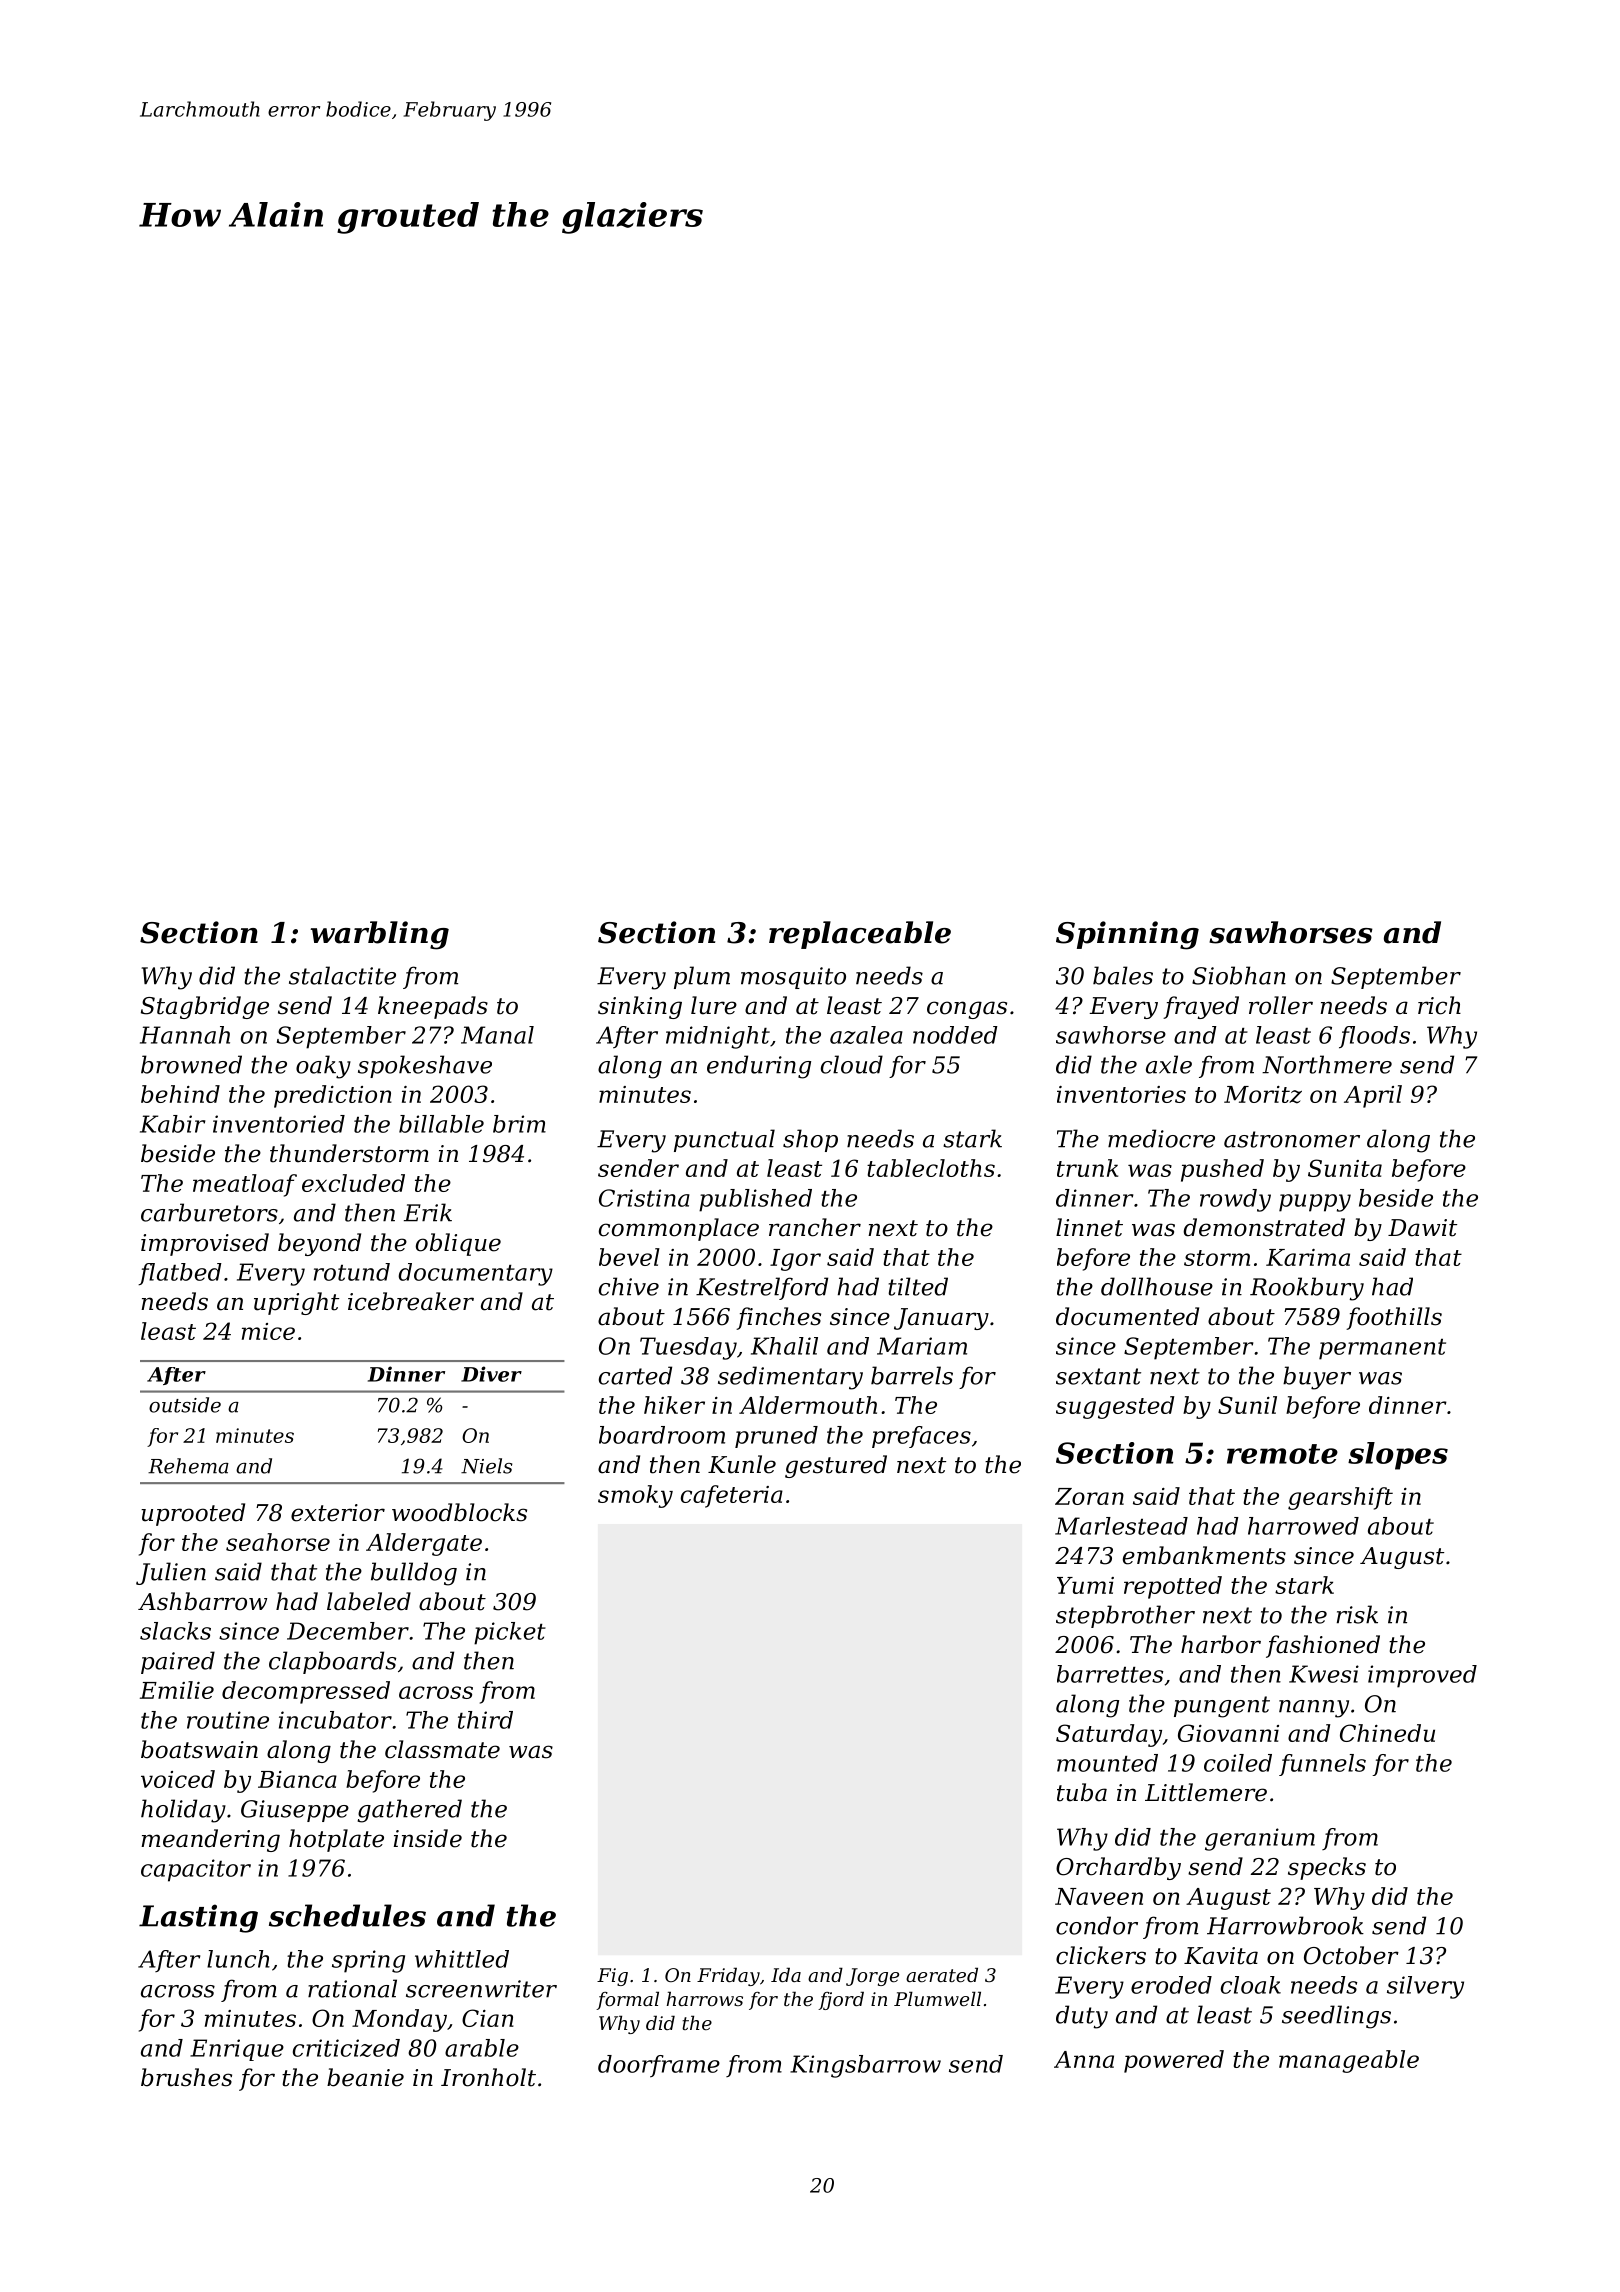 The width and height of the page is (1620, 2292). Describe the element at coordinates (428, 1212) in the page. I see `Erik` at that location.
